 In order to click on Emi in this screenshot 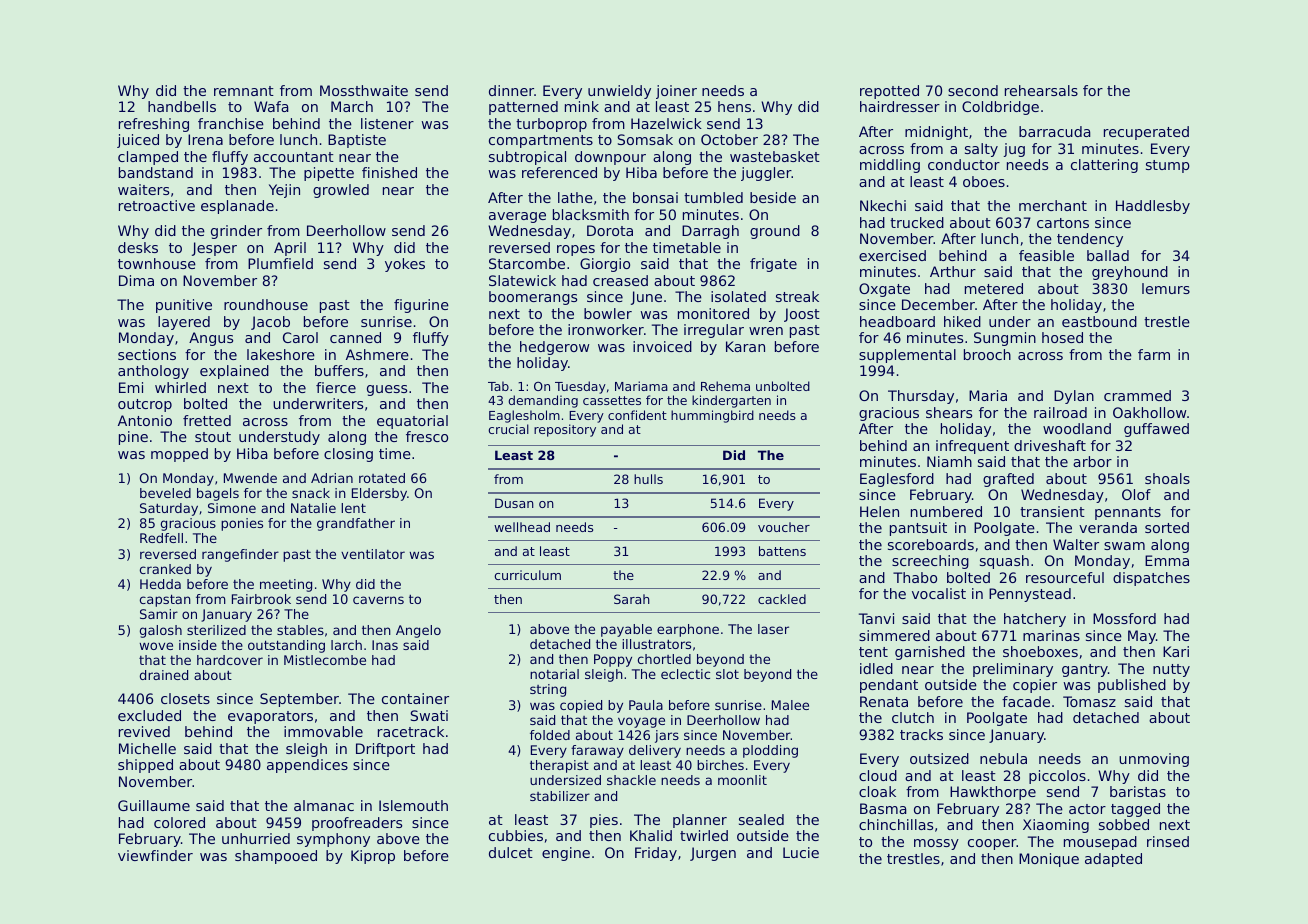, I will do `click(131, 387)`.
